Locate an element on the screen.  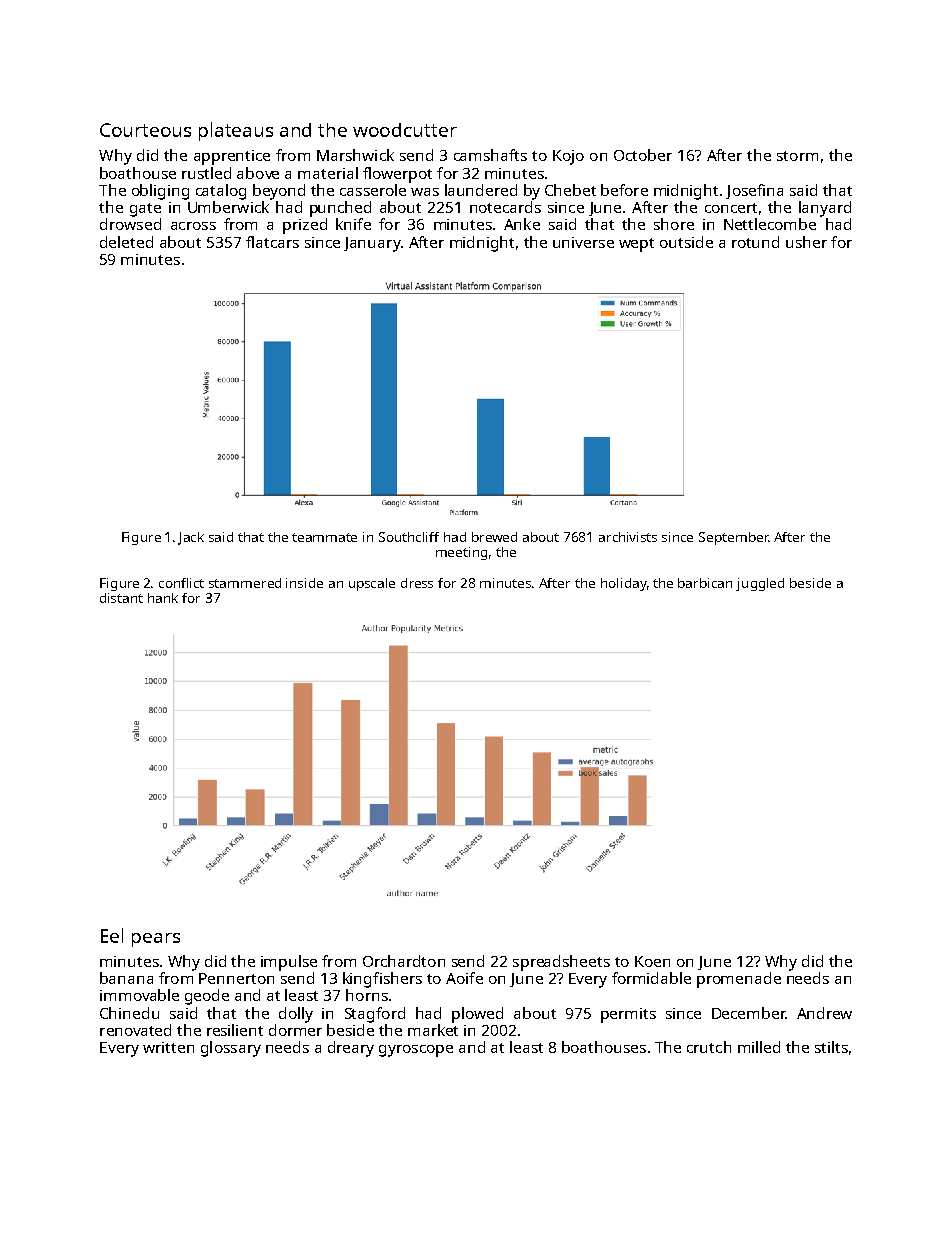
banana is located at coordinates (126, 978).
